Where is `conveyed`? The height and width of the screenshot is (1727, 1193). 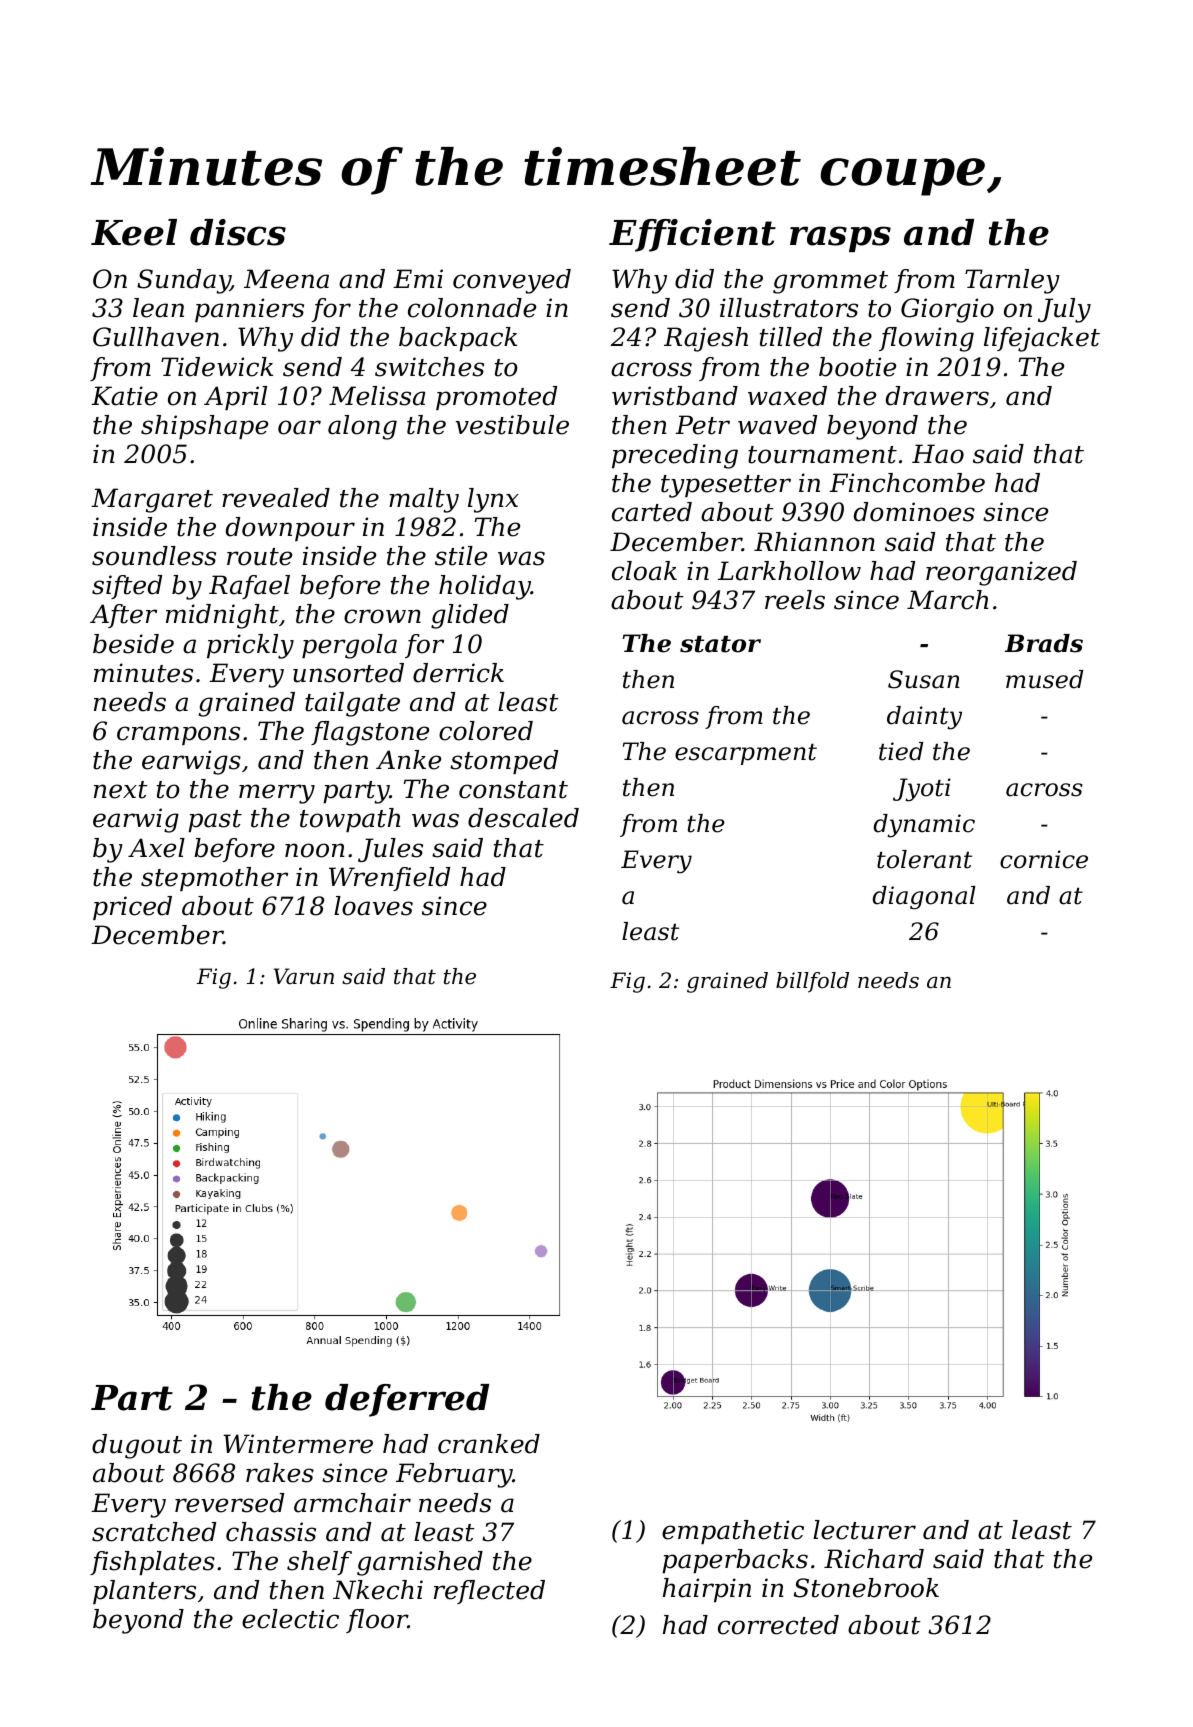
conveyed is located at coordinates (512, 281).
